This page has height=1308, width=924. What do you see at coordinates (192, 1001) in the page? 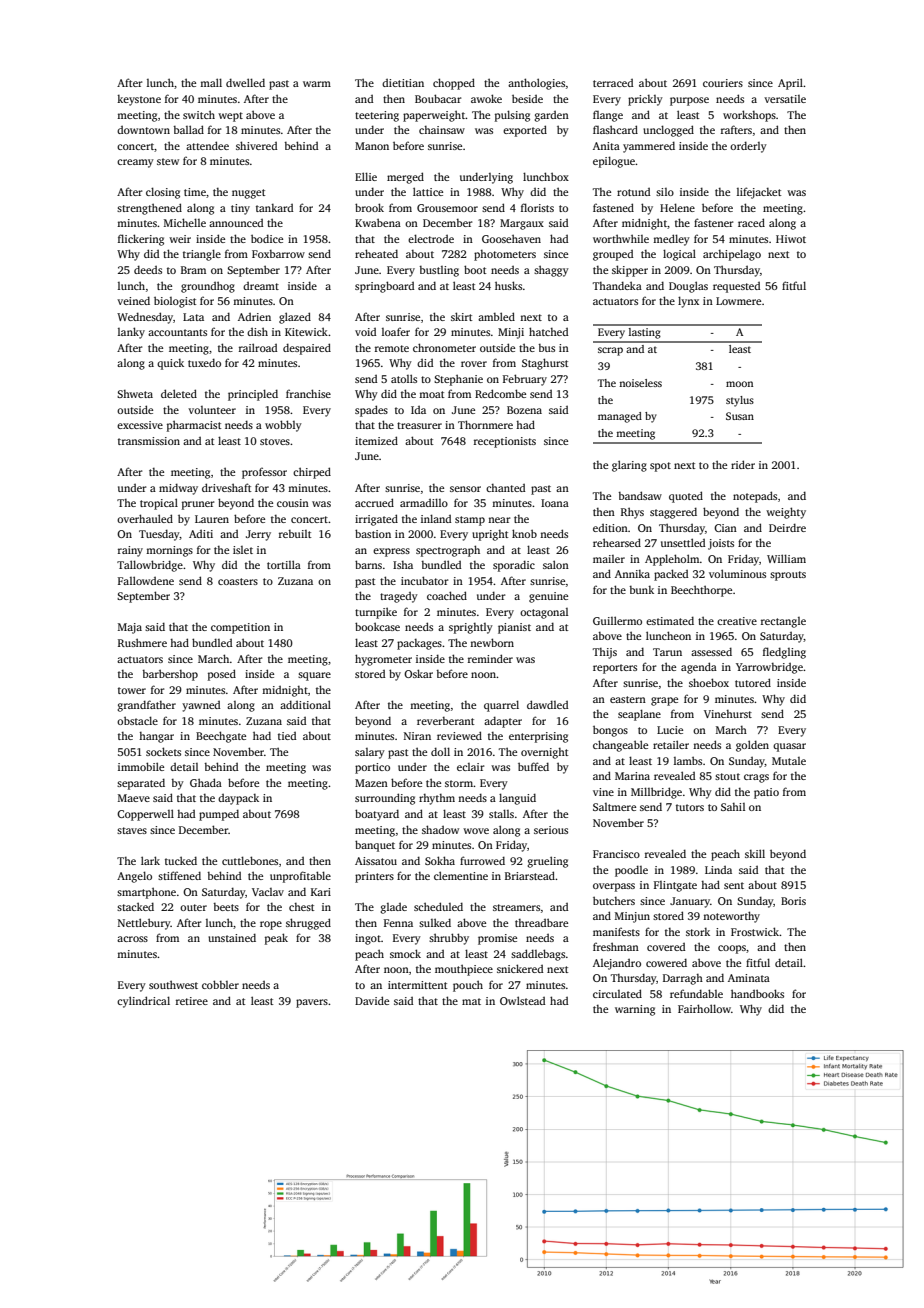
I see `retiree` at bounding box center [192, 1001].
